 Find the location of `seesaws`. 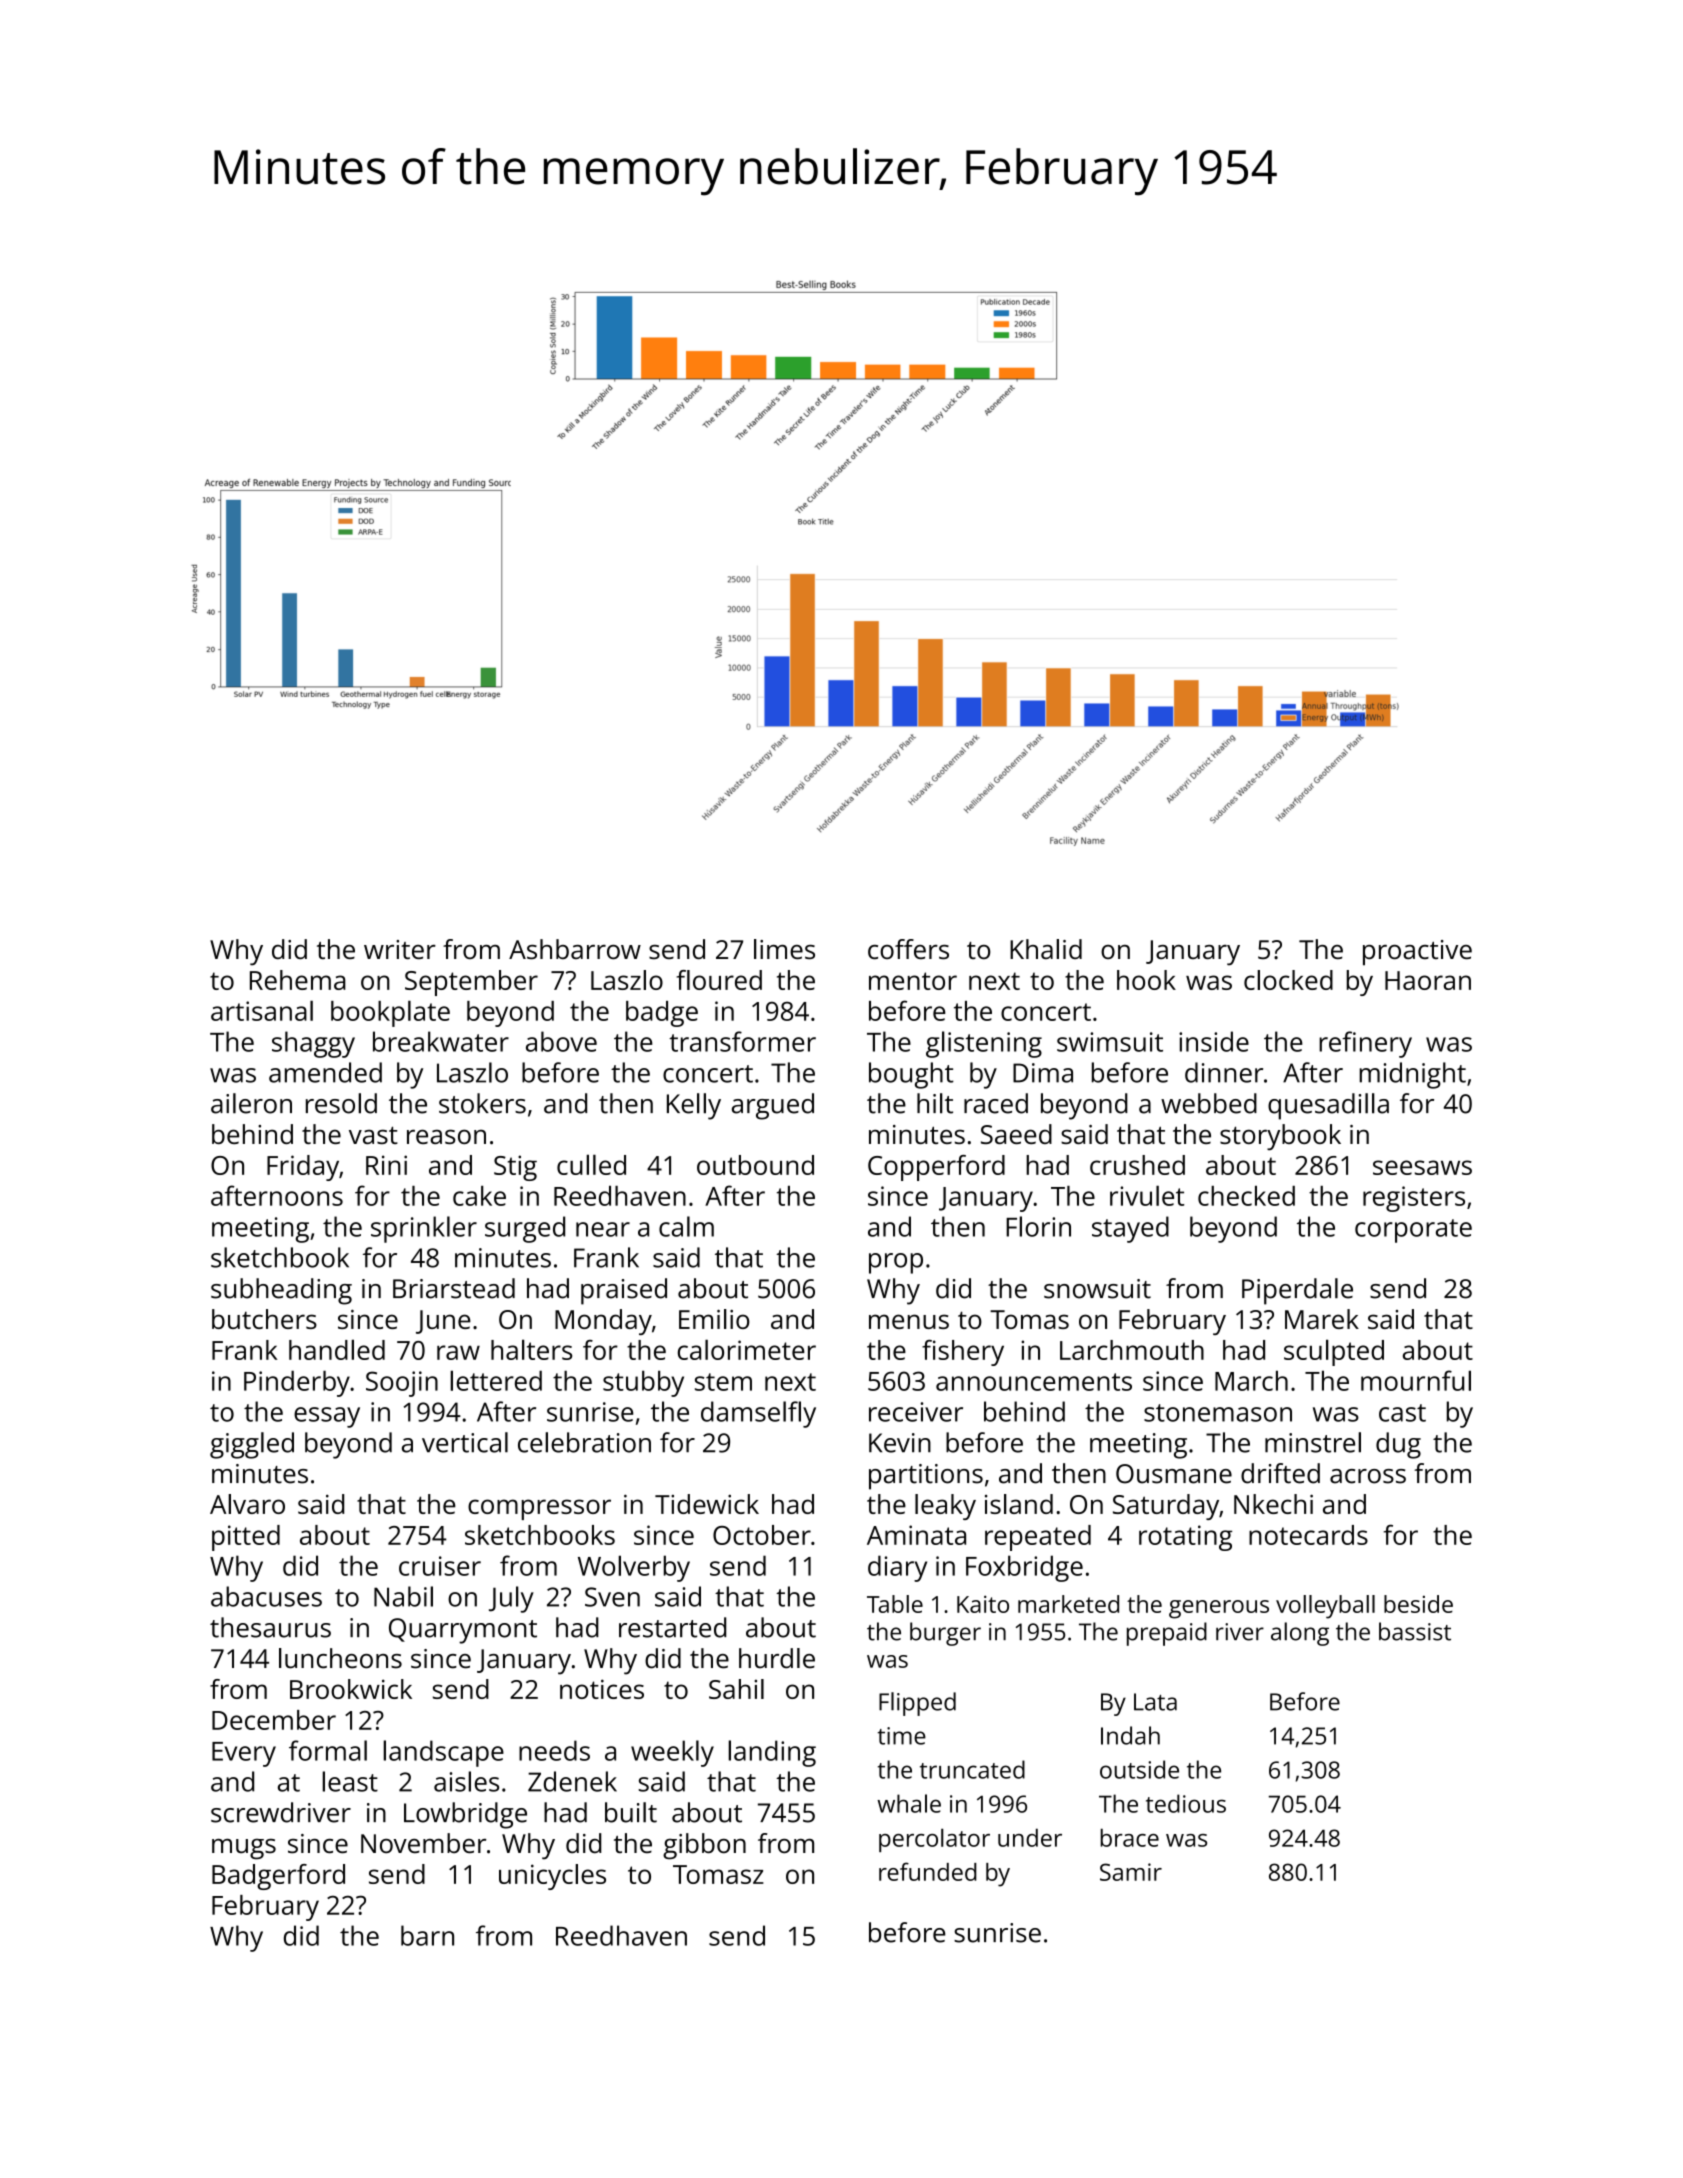

seesaws is located at coordinates (1422, 1167).
